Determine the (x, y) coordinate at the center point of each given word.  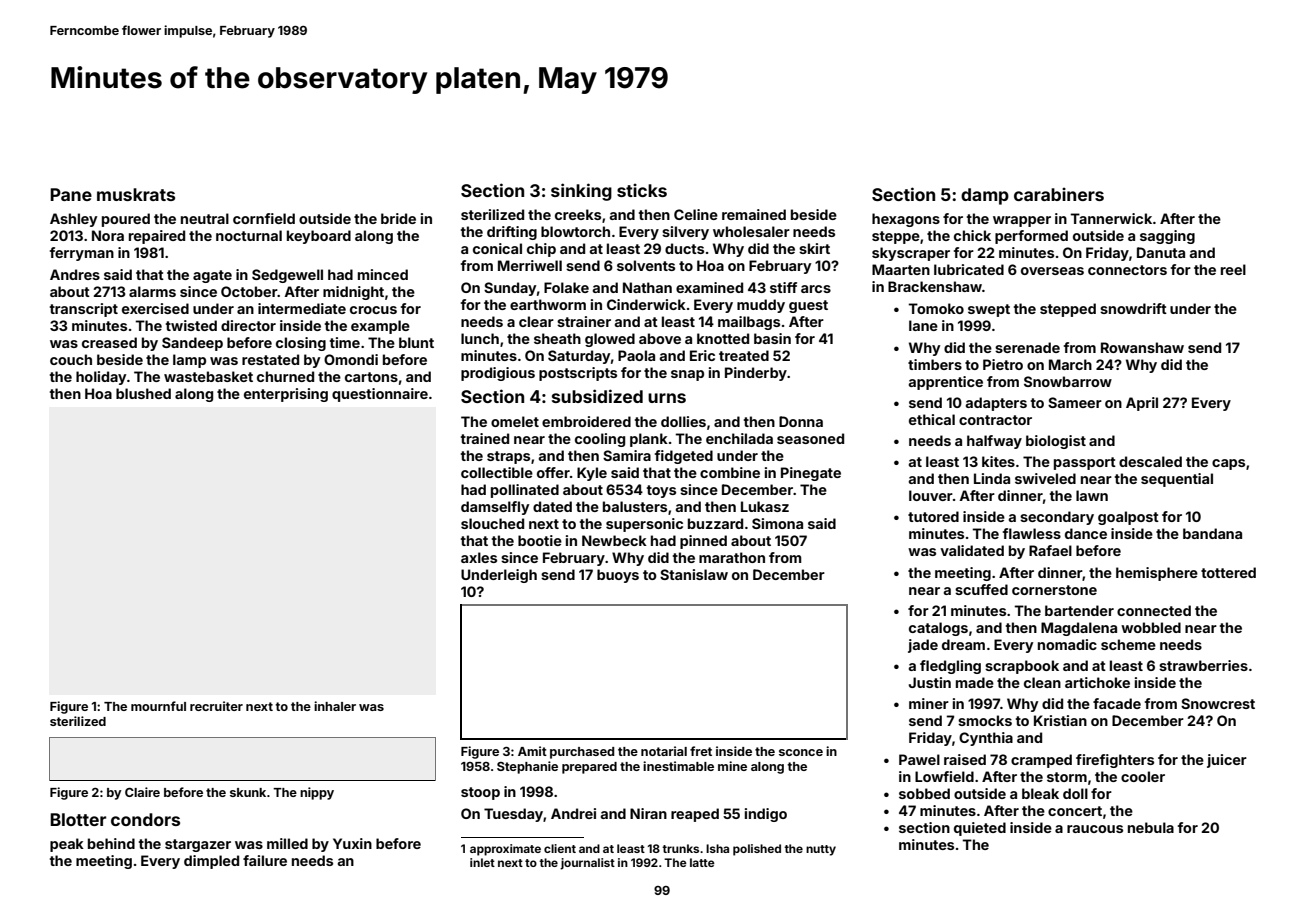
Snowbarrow (1068, 381)
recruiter (216, 706)
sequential (1177, 480)
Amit (532, 751)
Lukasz (765, 506)
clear (536, 321)
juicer (1227, 761)
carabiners (1059, 194)
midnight (353, 293)
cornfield (264, 218)
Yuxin (352, 843)
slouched (492, 523)
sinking (581, 192)
